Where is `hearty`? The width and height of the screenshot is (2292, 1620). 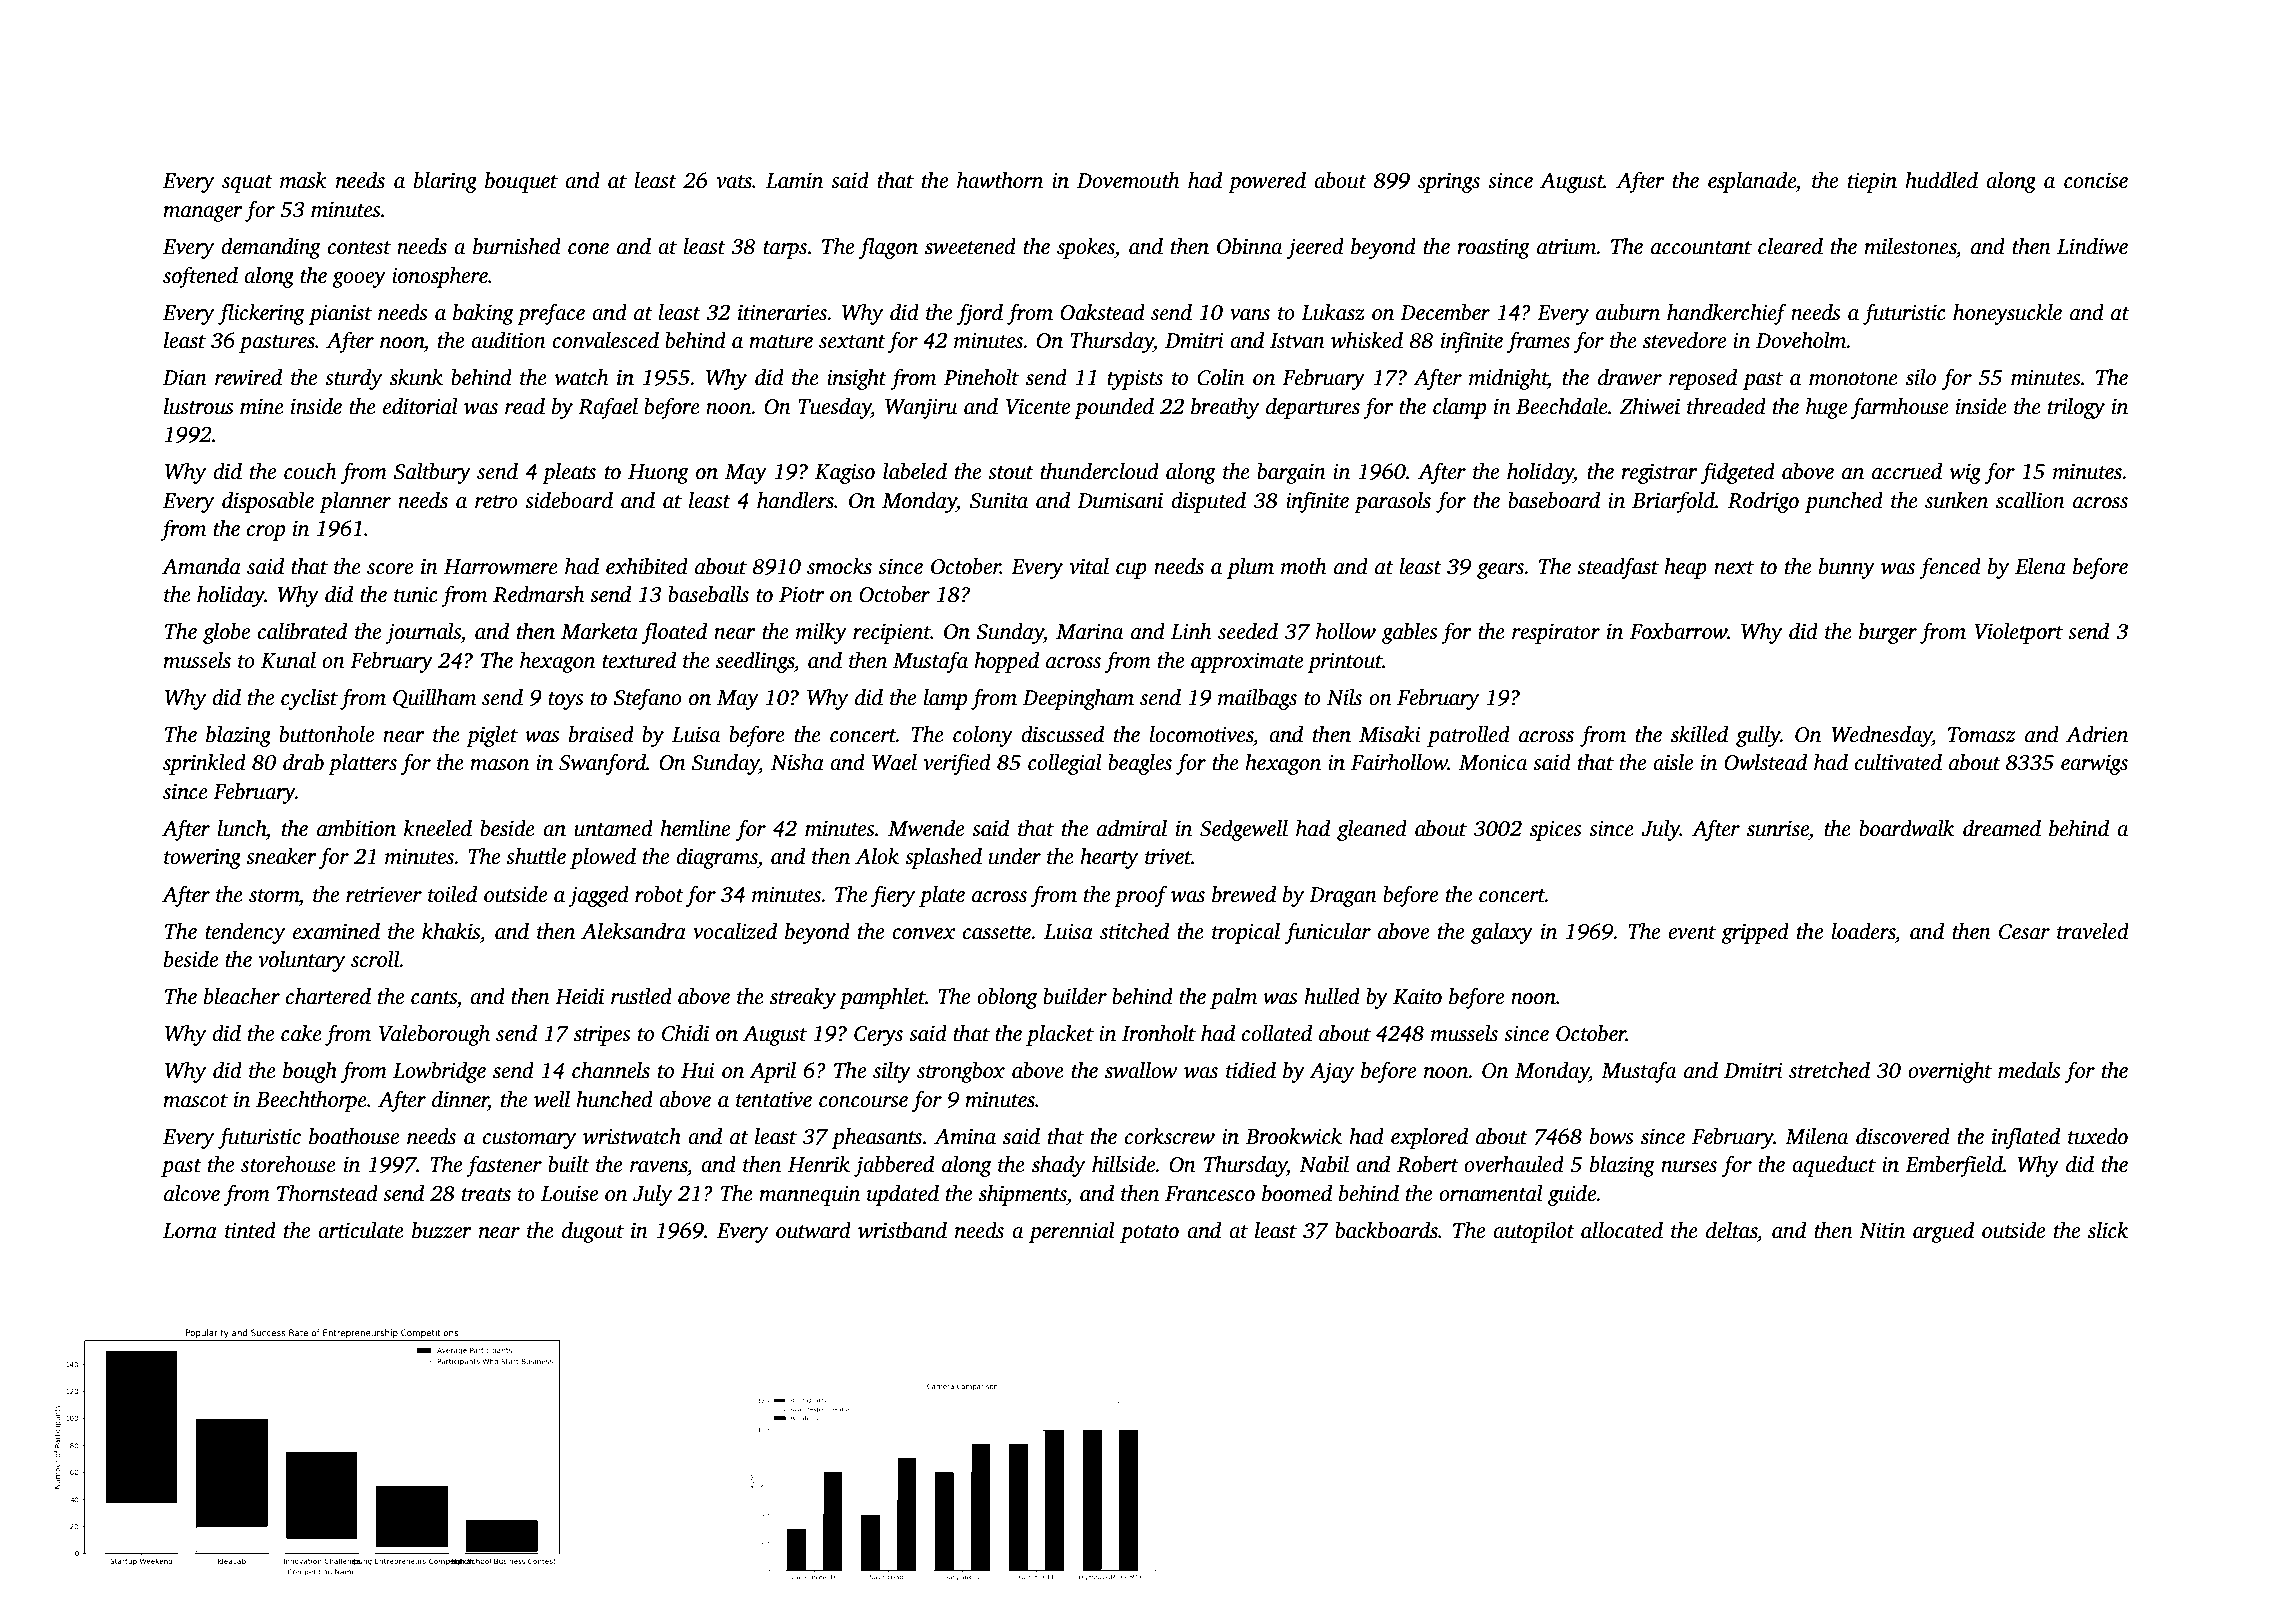
hearty is located at coordinates (1109, 858).
